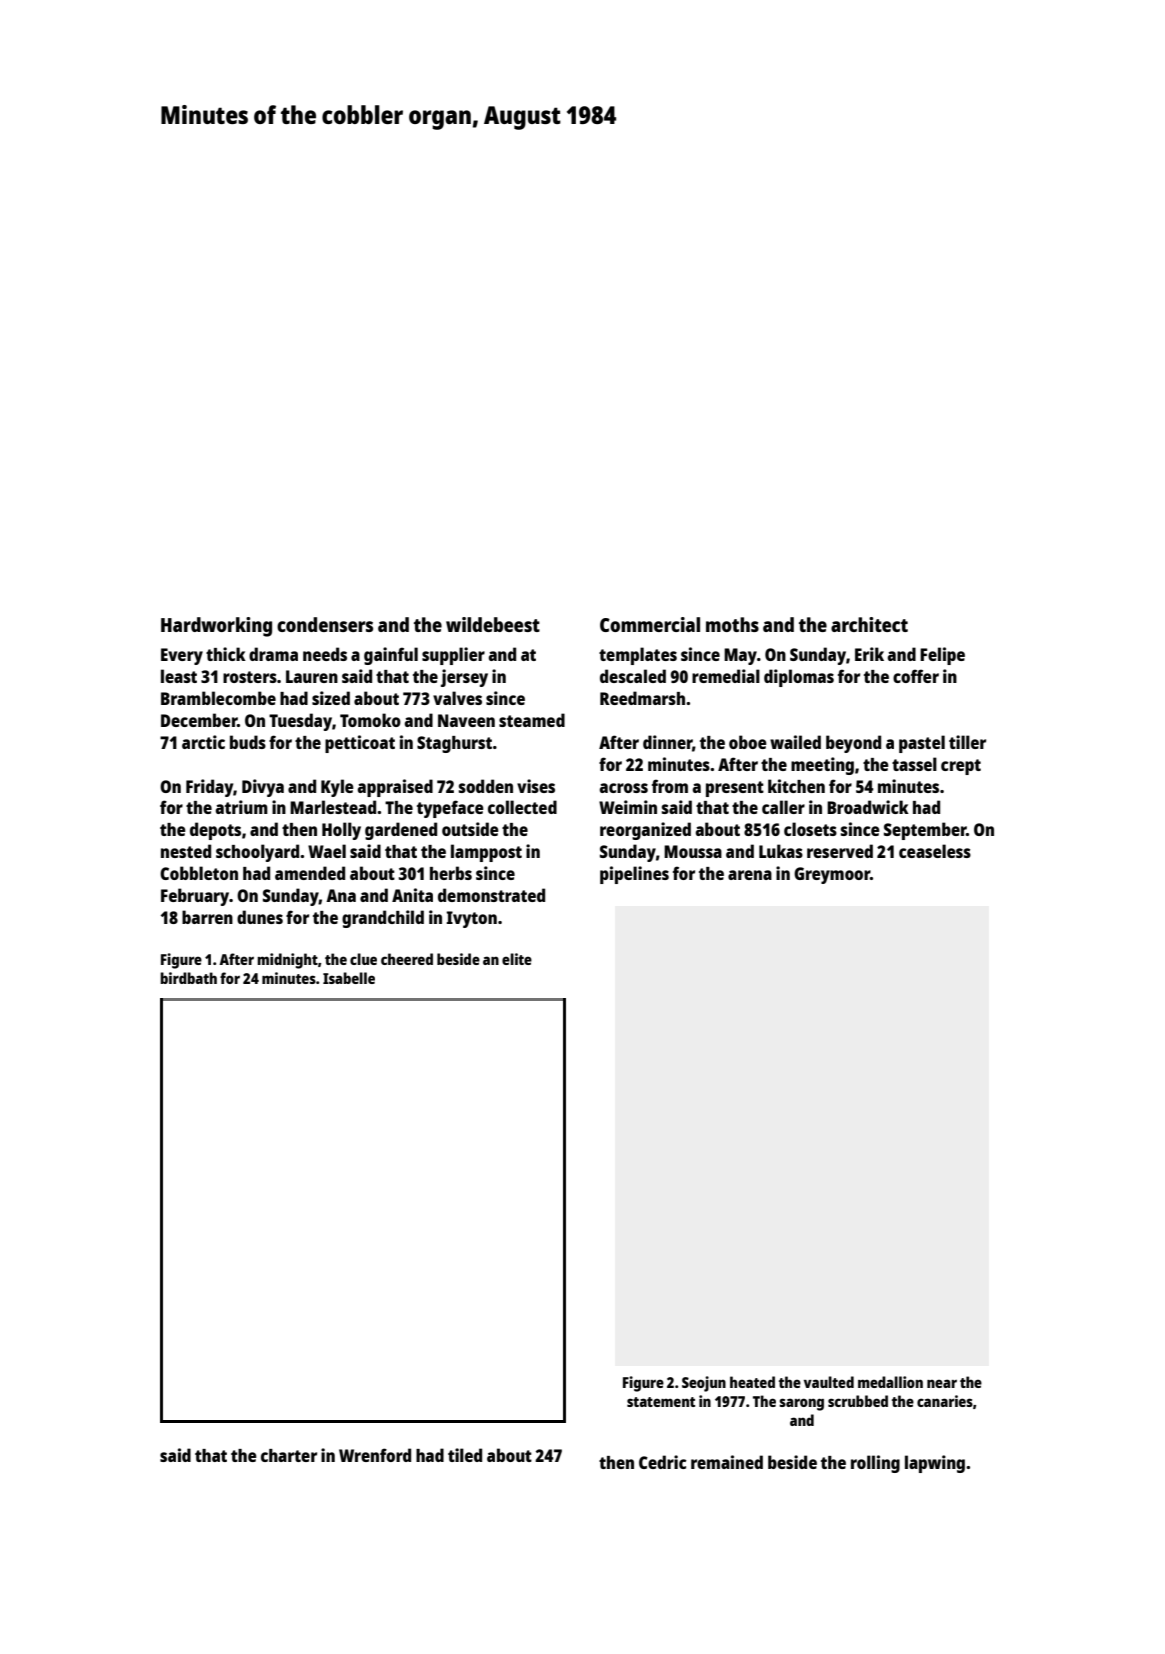  I want to click on scrubbed, so click(858, 1401).
